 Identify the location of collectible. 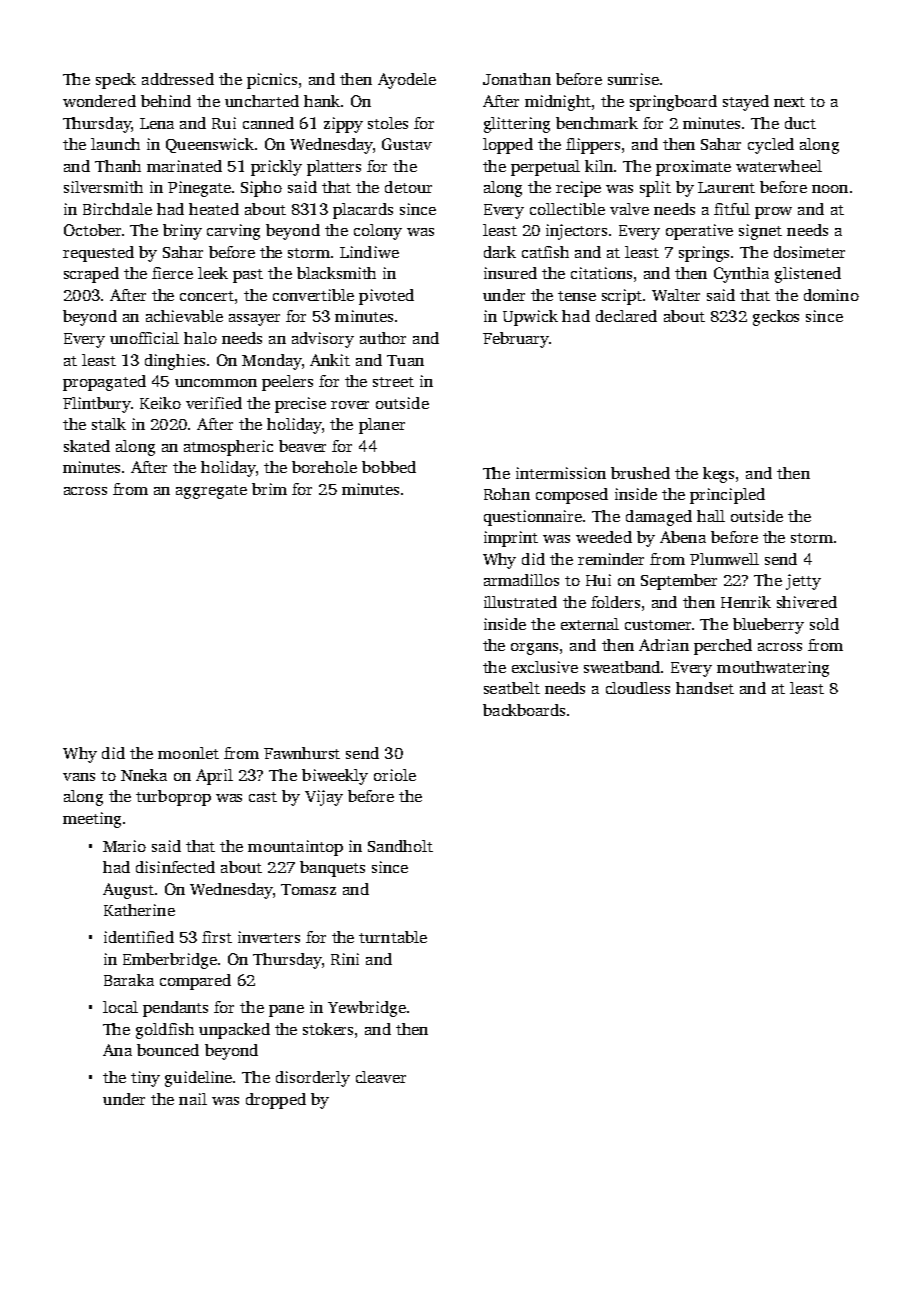
(567, 209).
